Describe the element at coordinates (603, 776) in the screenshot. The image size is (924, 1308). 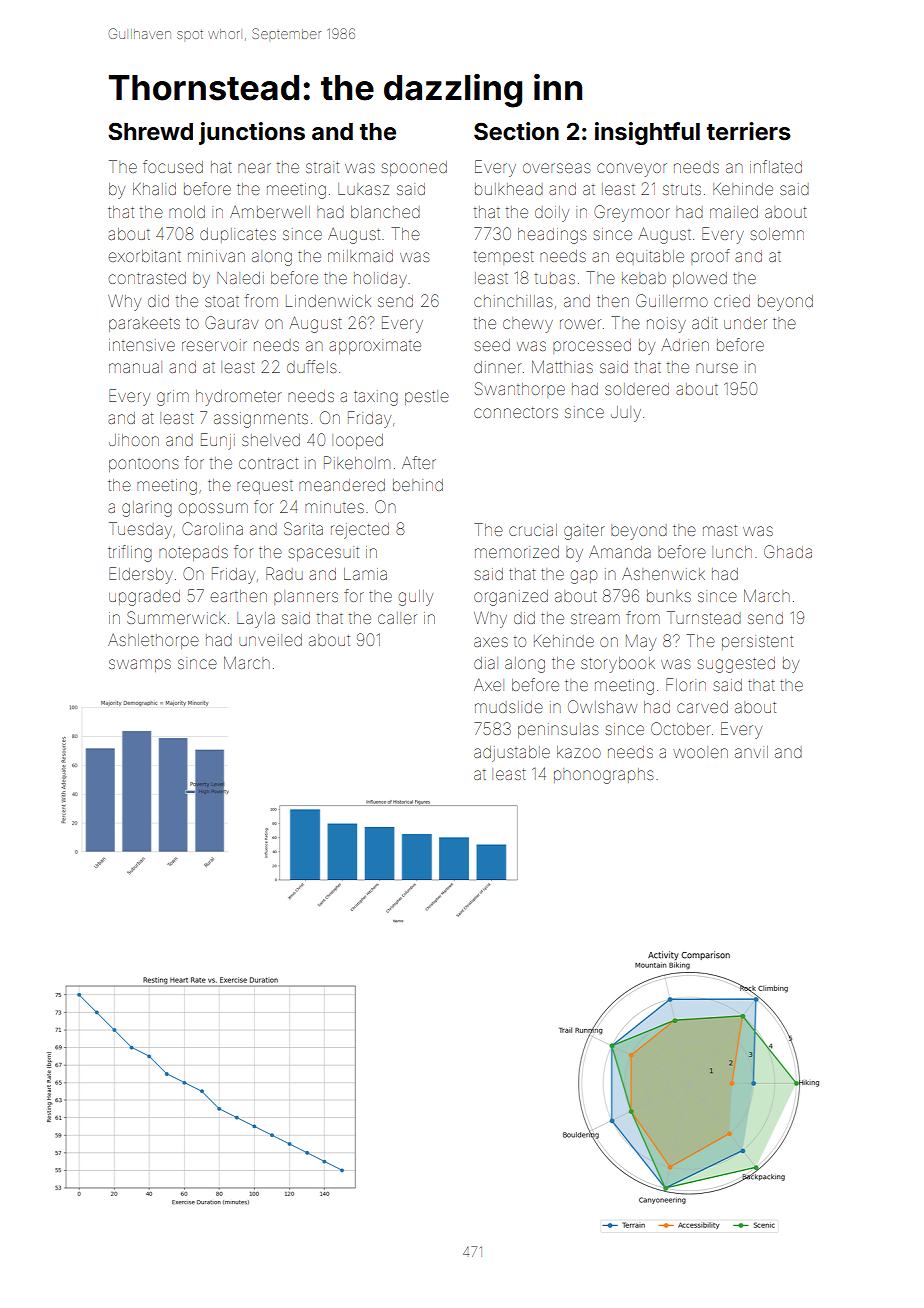
I see `phonographs` at that location.
